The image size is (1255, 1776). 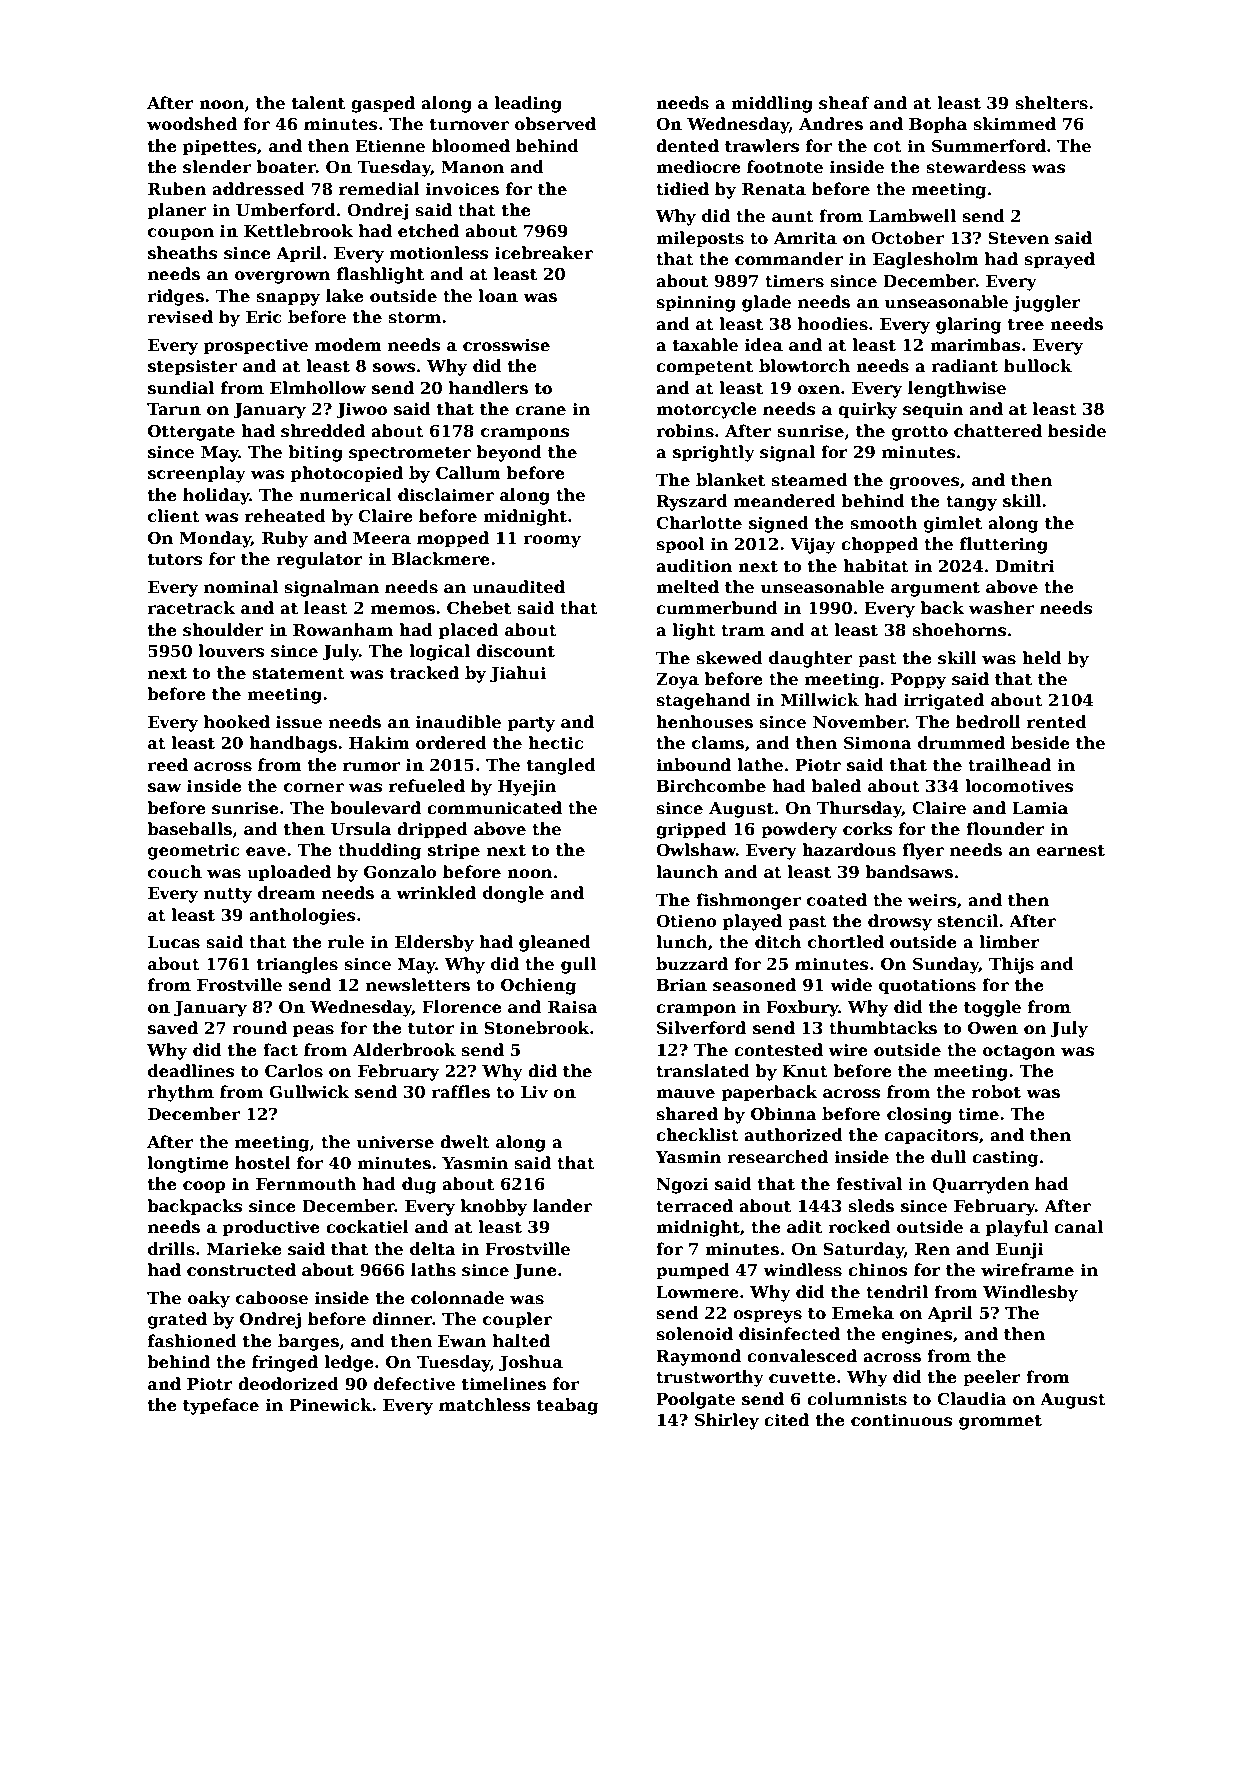 I want to click on middling, so click(x=772, y=104).
